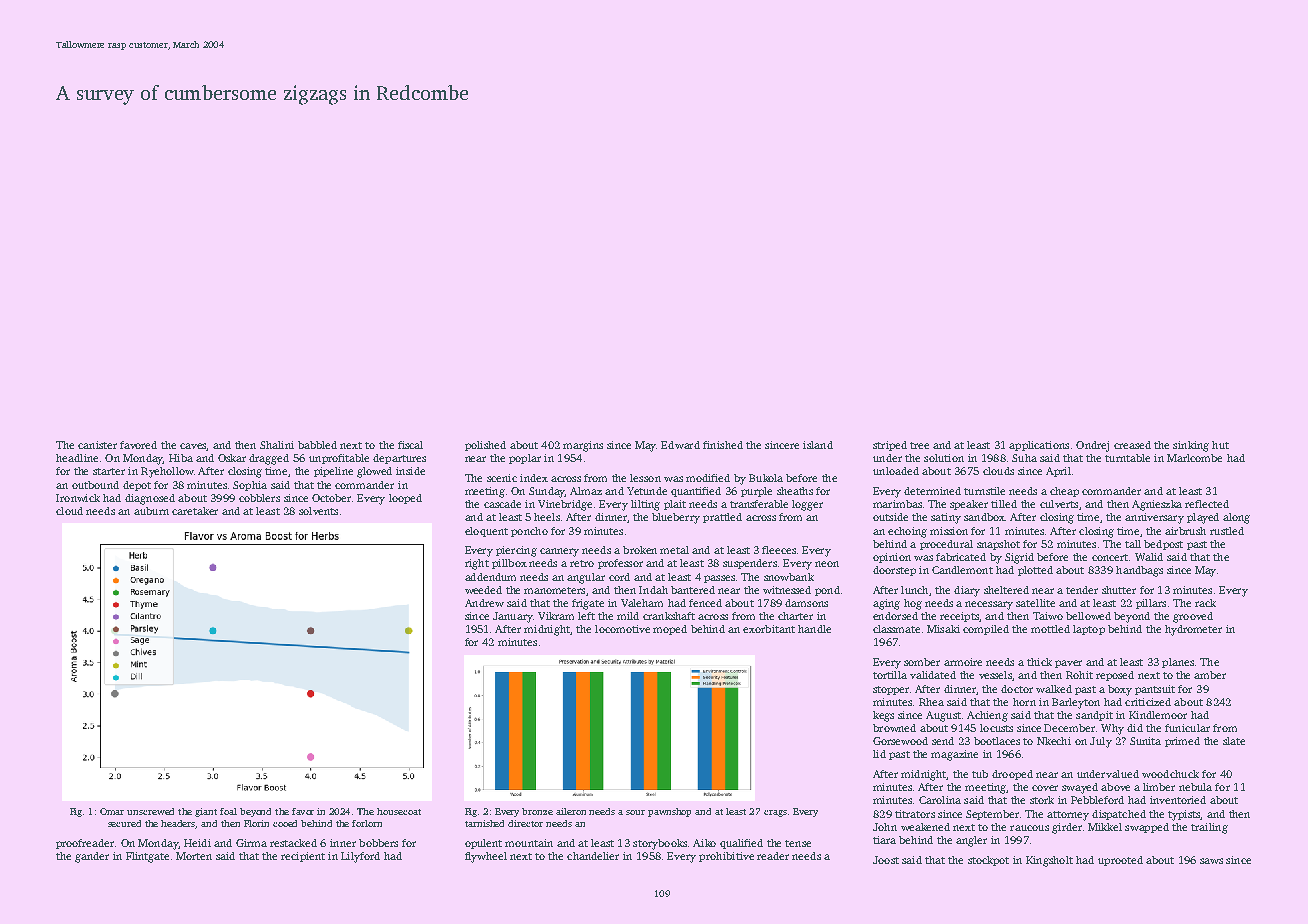 The image size is (1308, 924). I want to click on kegs, so click(883, 716).
